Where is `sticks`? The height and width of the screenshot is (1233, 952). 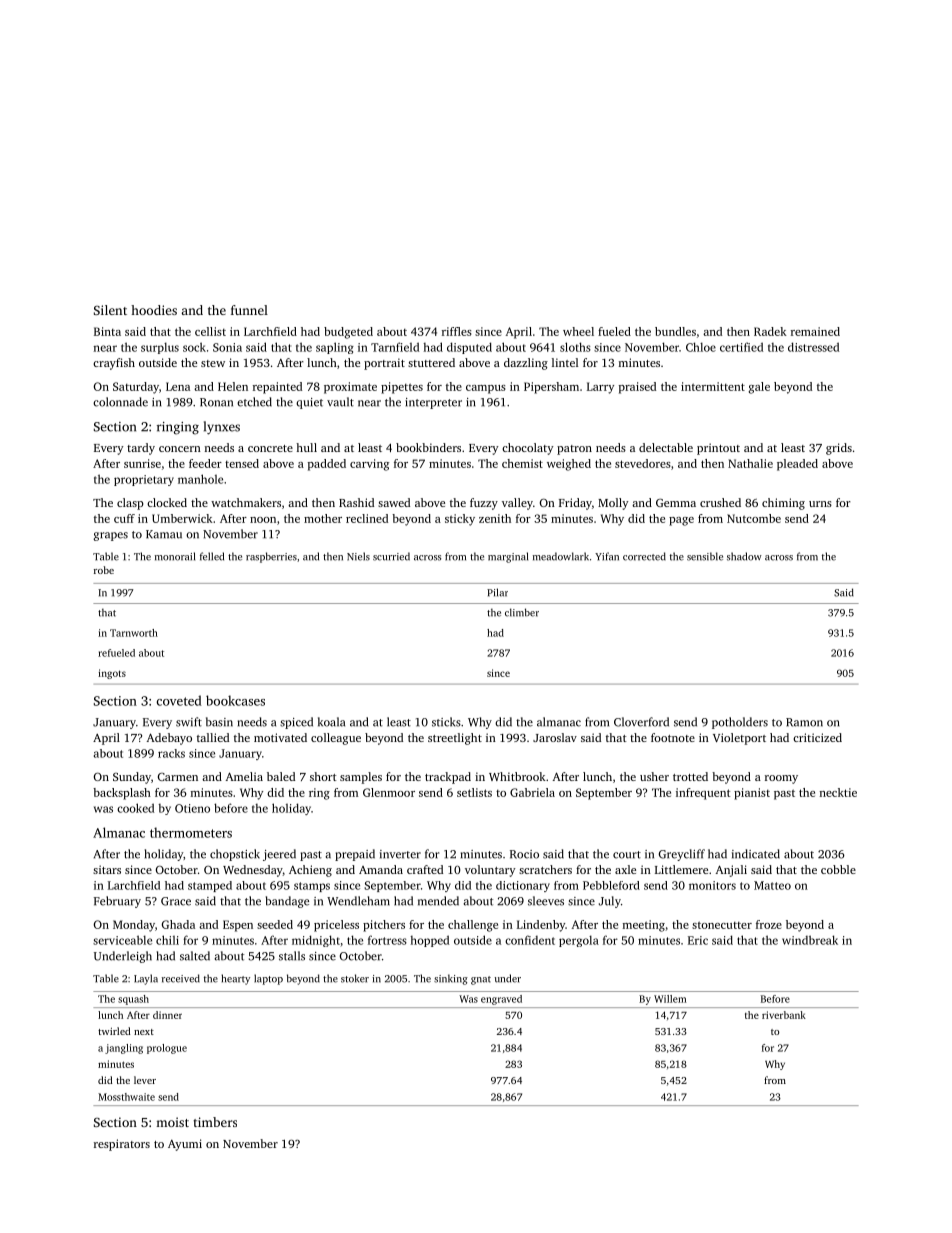
sticks is located at coordinates (446, 722).
